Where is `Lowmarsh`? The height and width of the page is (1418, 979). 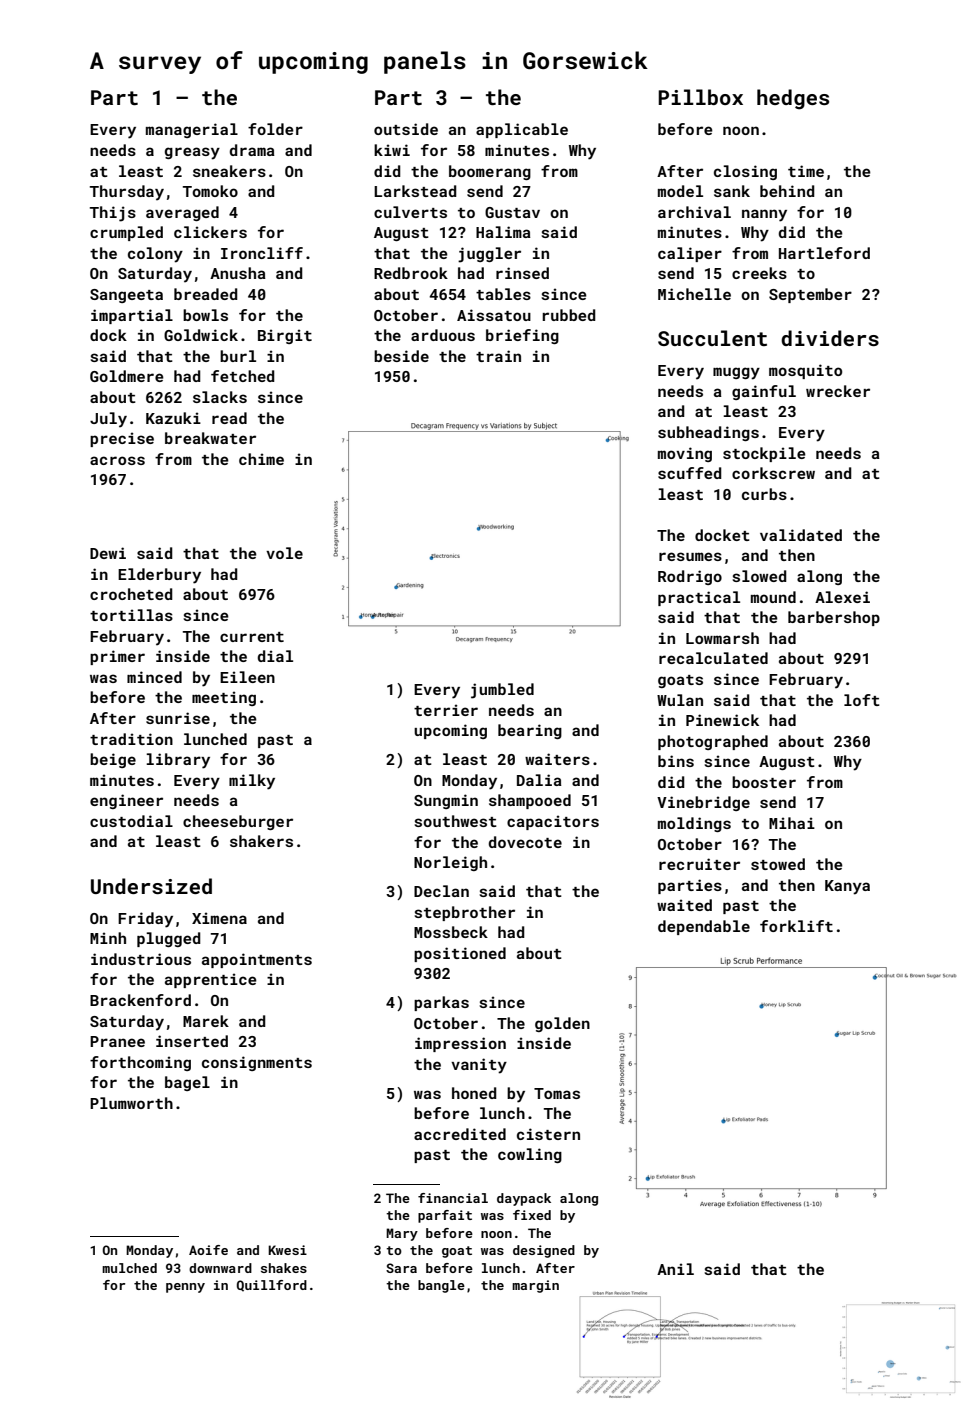
Lowmarsh is located at coordinates (722, 638).
